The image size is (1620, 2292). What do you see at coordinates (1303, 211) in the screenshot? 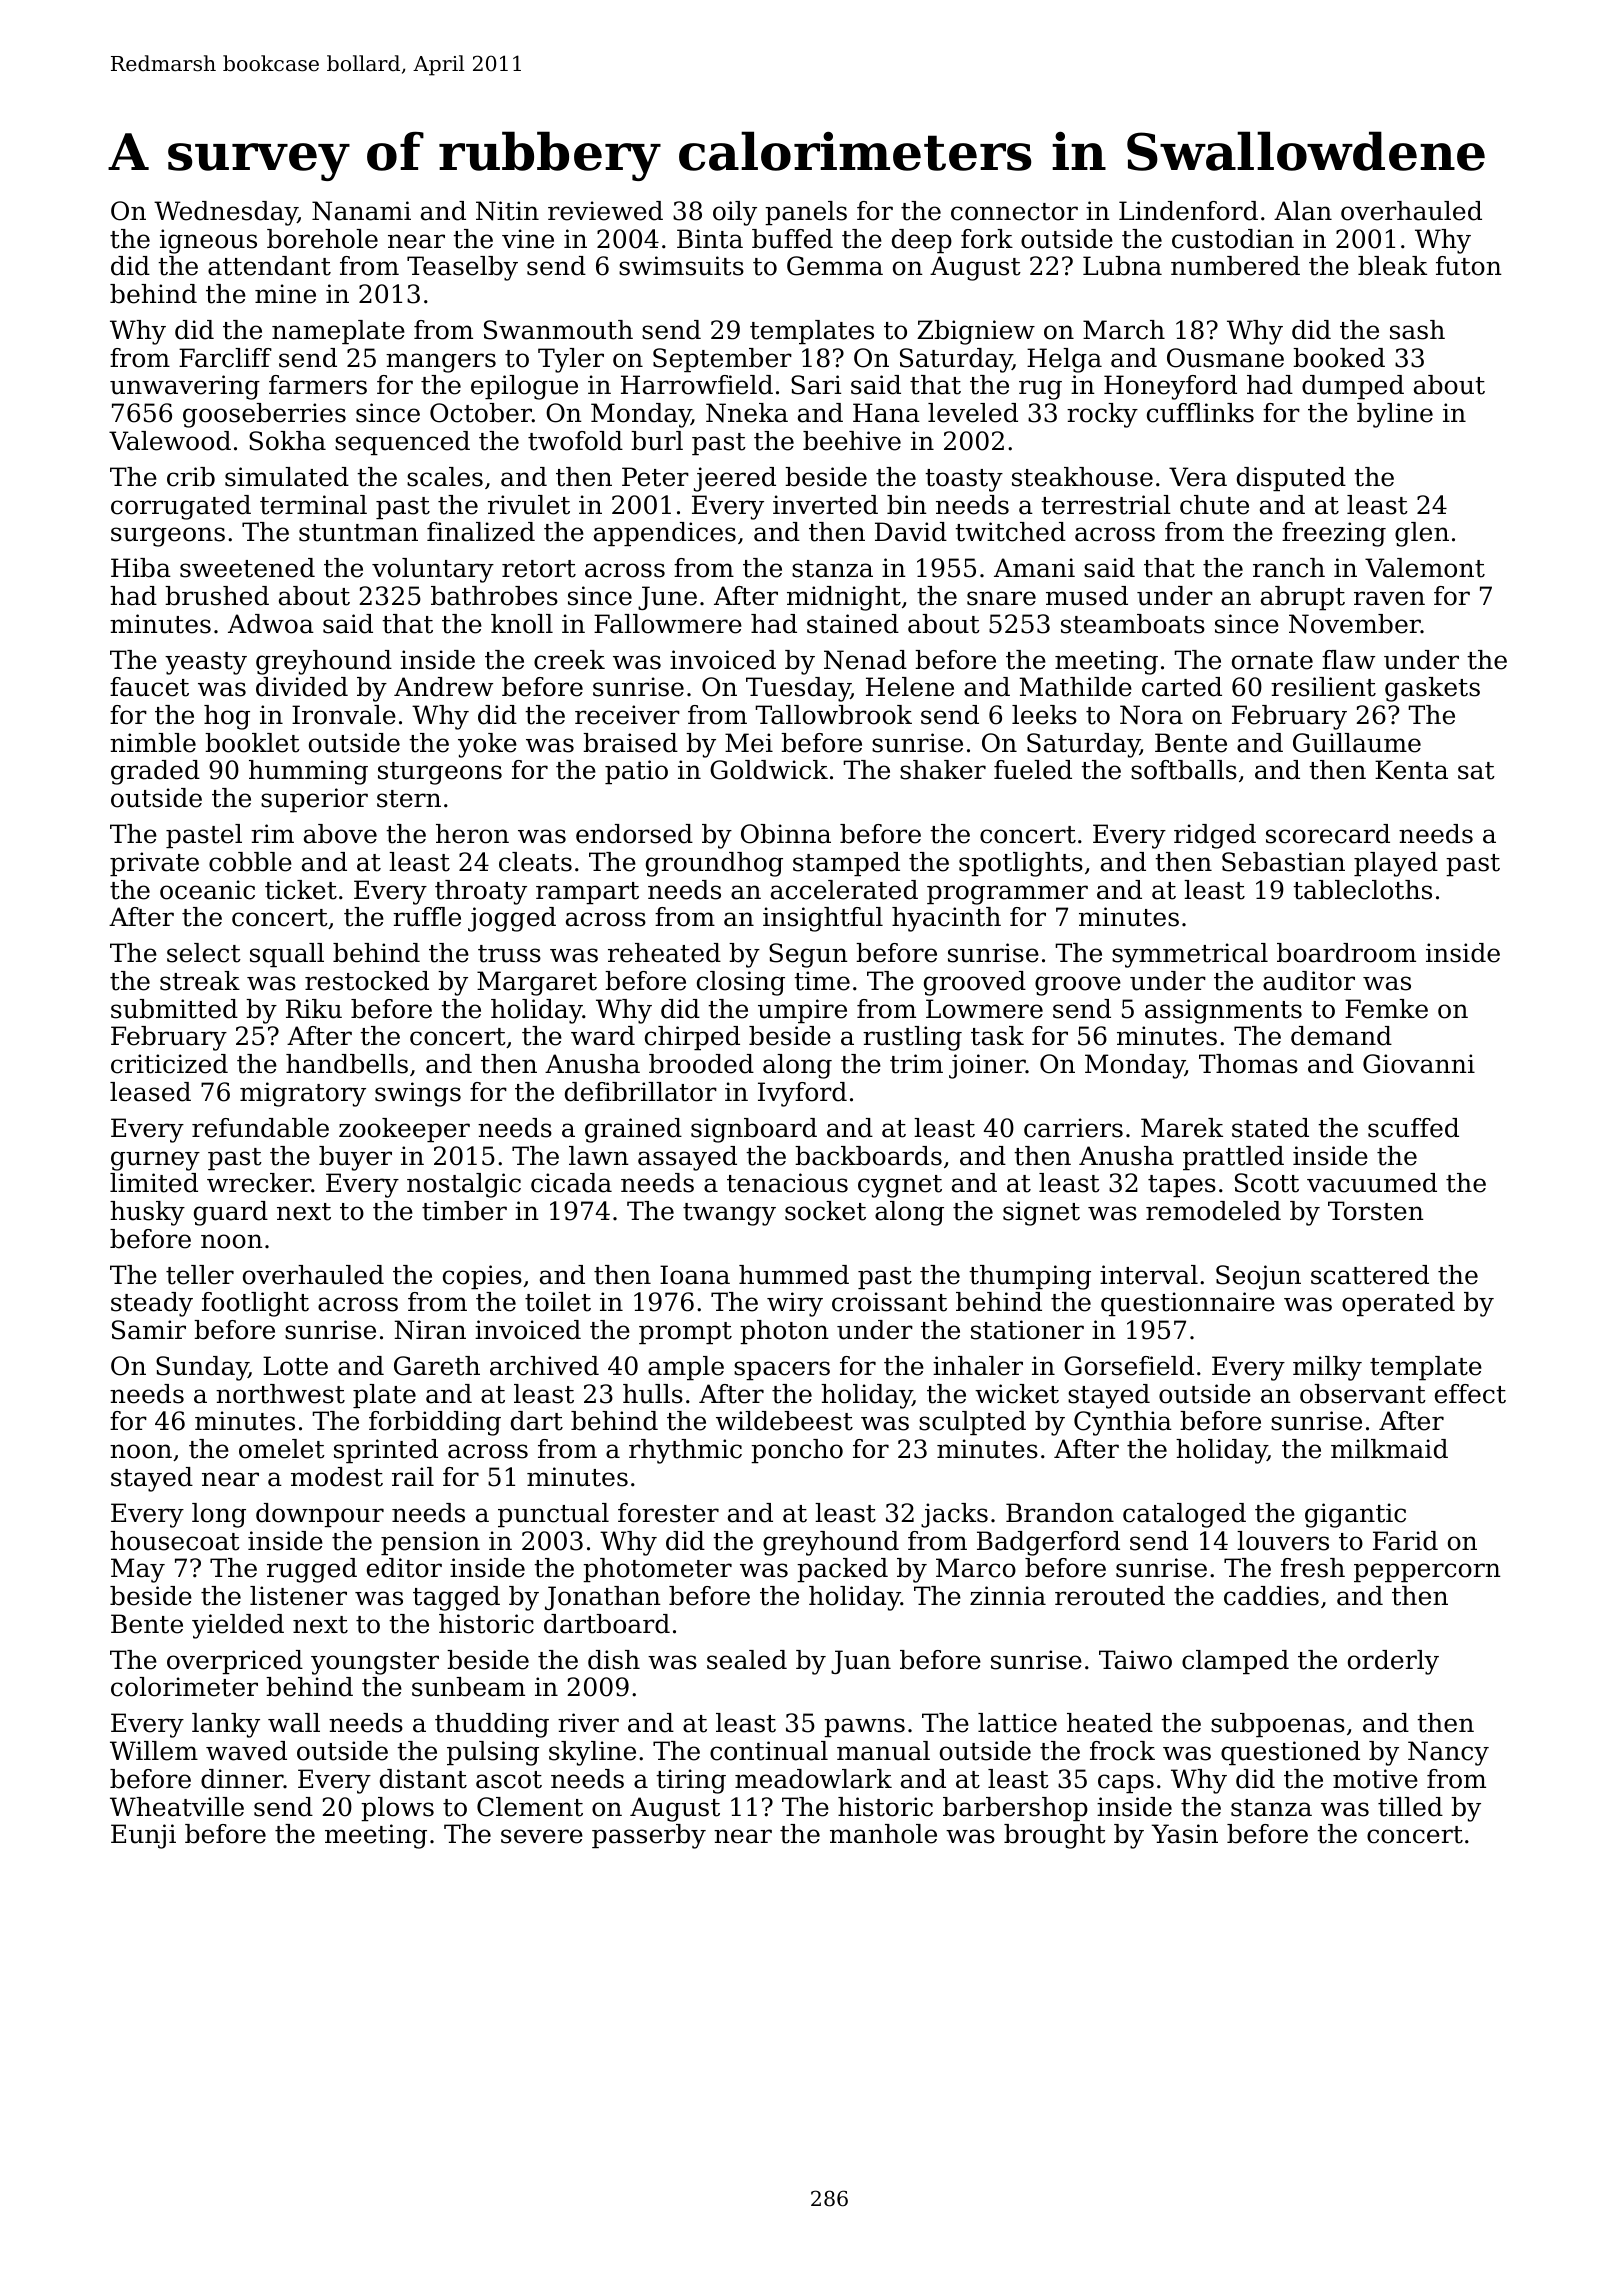
I see `Alan` at bounding box center [1303, 211].
